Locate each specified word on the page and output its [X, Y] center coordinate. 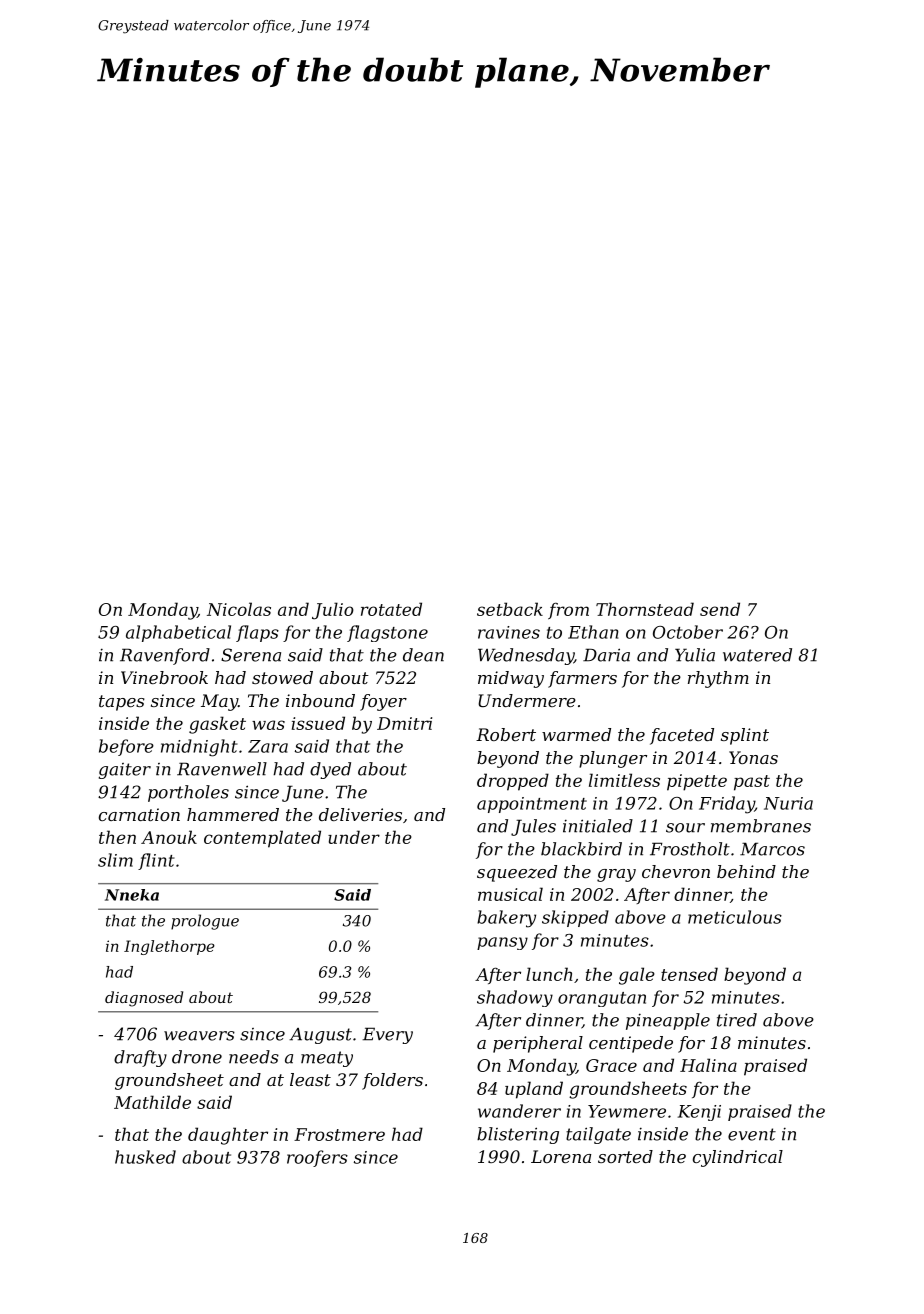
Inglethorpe [169, 947]
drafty [140, 1058]
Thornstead [645, 609]
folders [392, 1081]
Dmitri [404, 723]
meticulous [735, 917]
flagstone [387, 633]
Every [387, 1035]
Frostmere [339, 1134]
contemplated [262, 839]
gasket [217, 725]
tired [737, 1020]
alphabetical [178, 633]
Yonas [753, 757]
